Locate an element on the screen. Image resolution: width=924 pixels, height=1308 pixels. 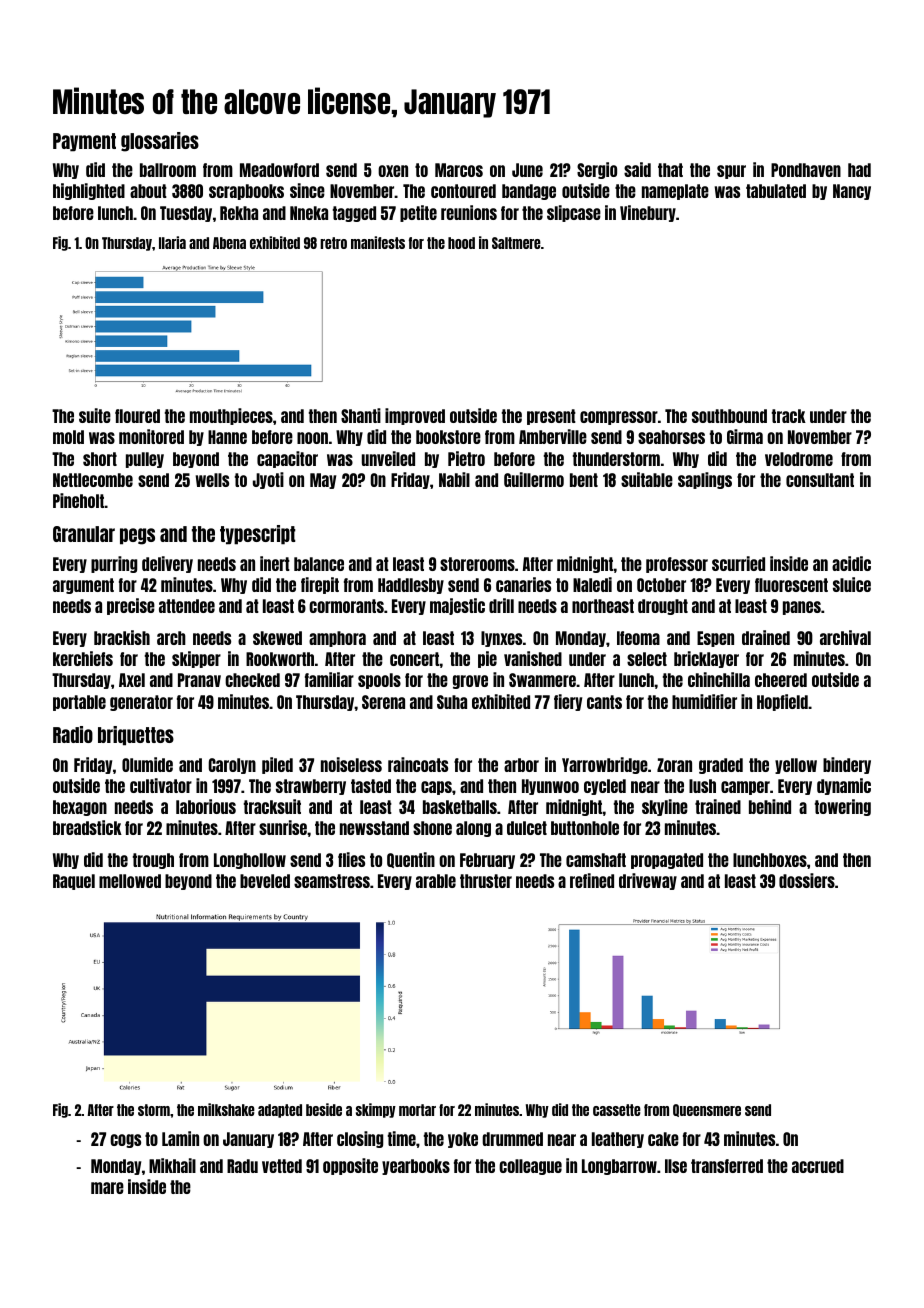
mortar is located at coordinates (417, 1110).
